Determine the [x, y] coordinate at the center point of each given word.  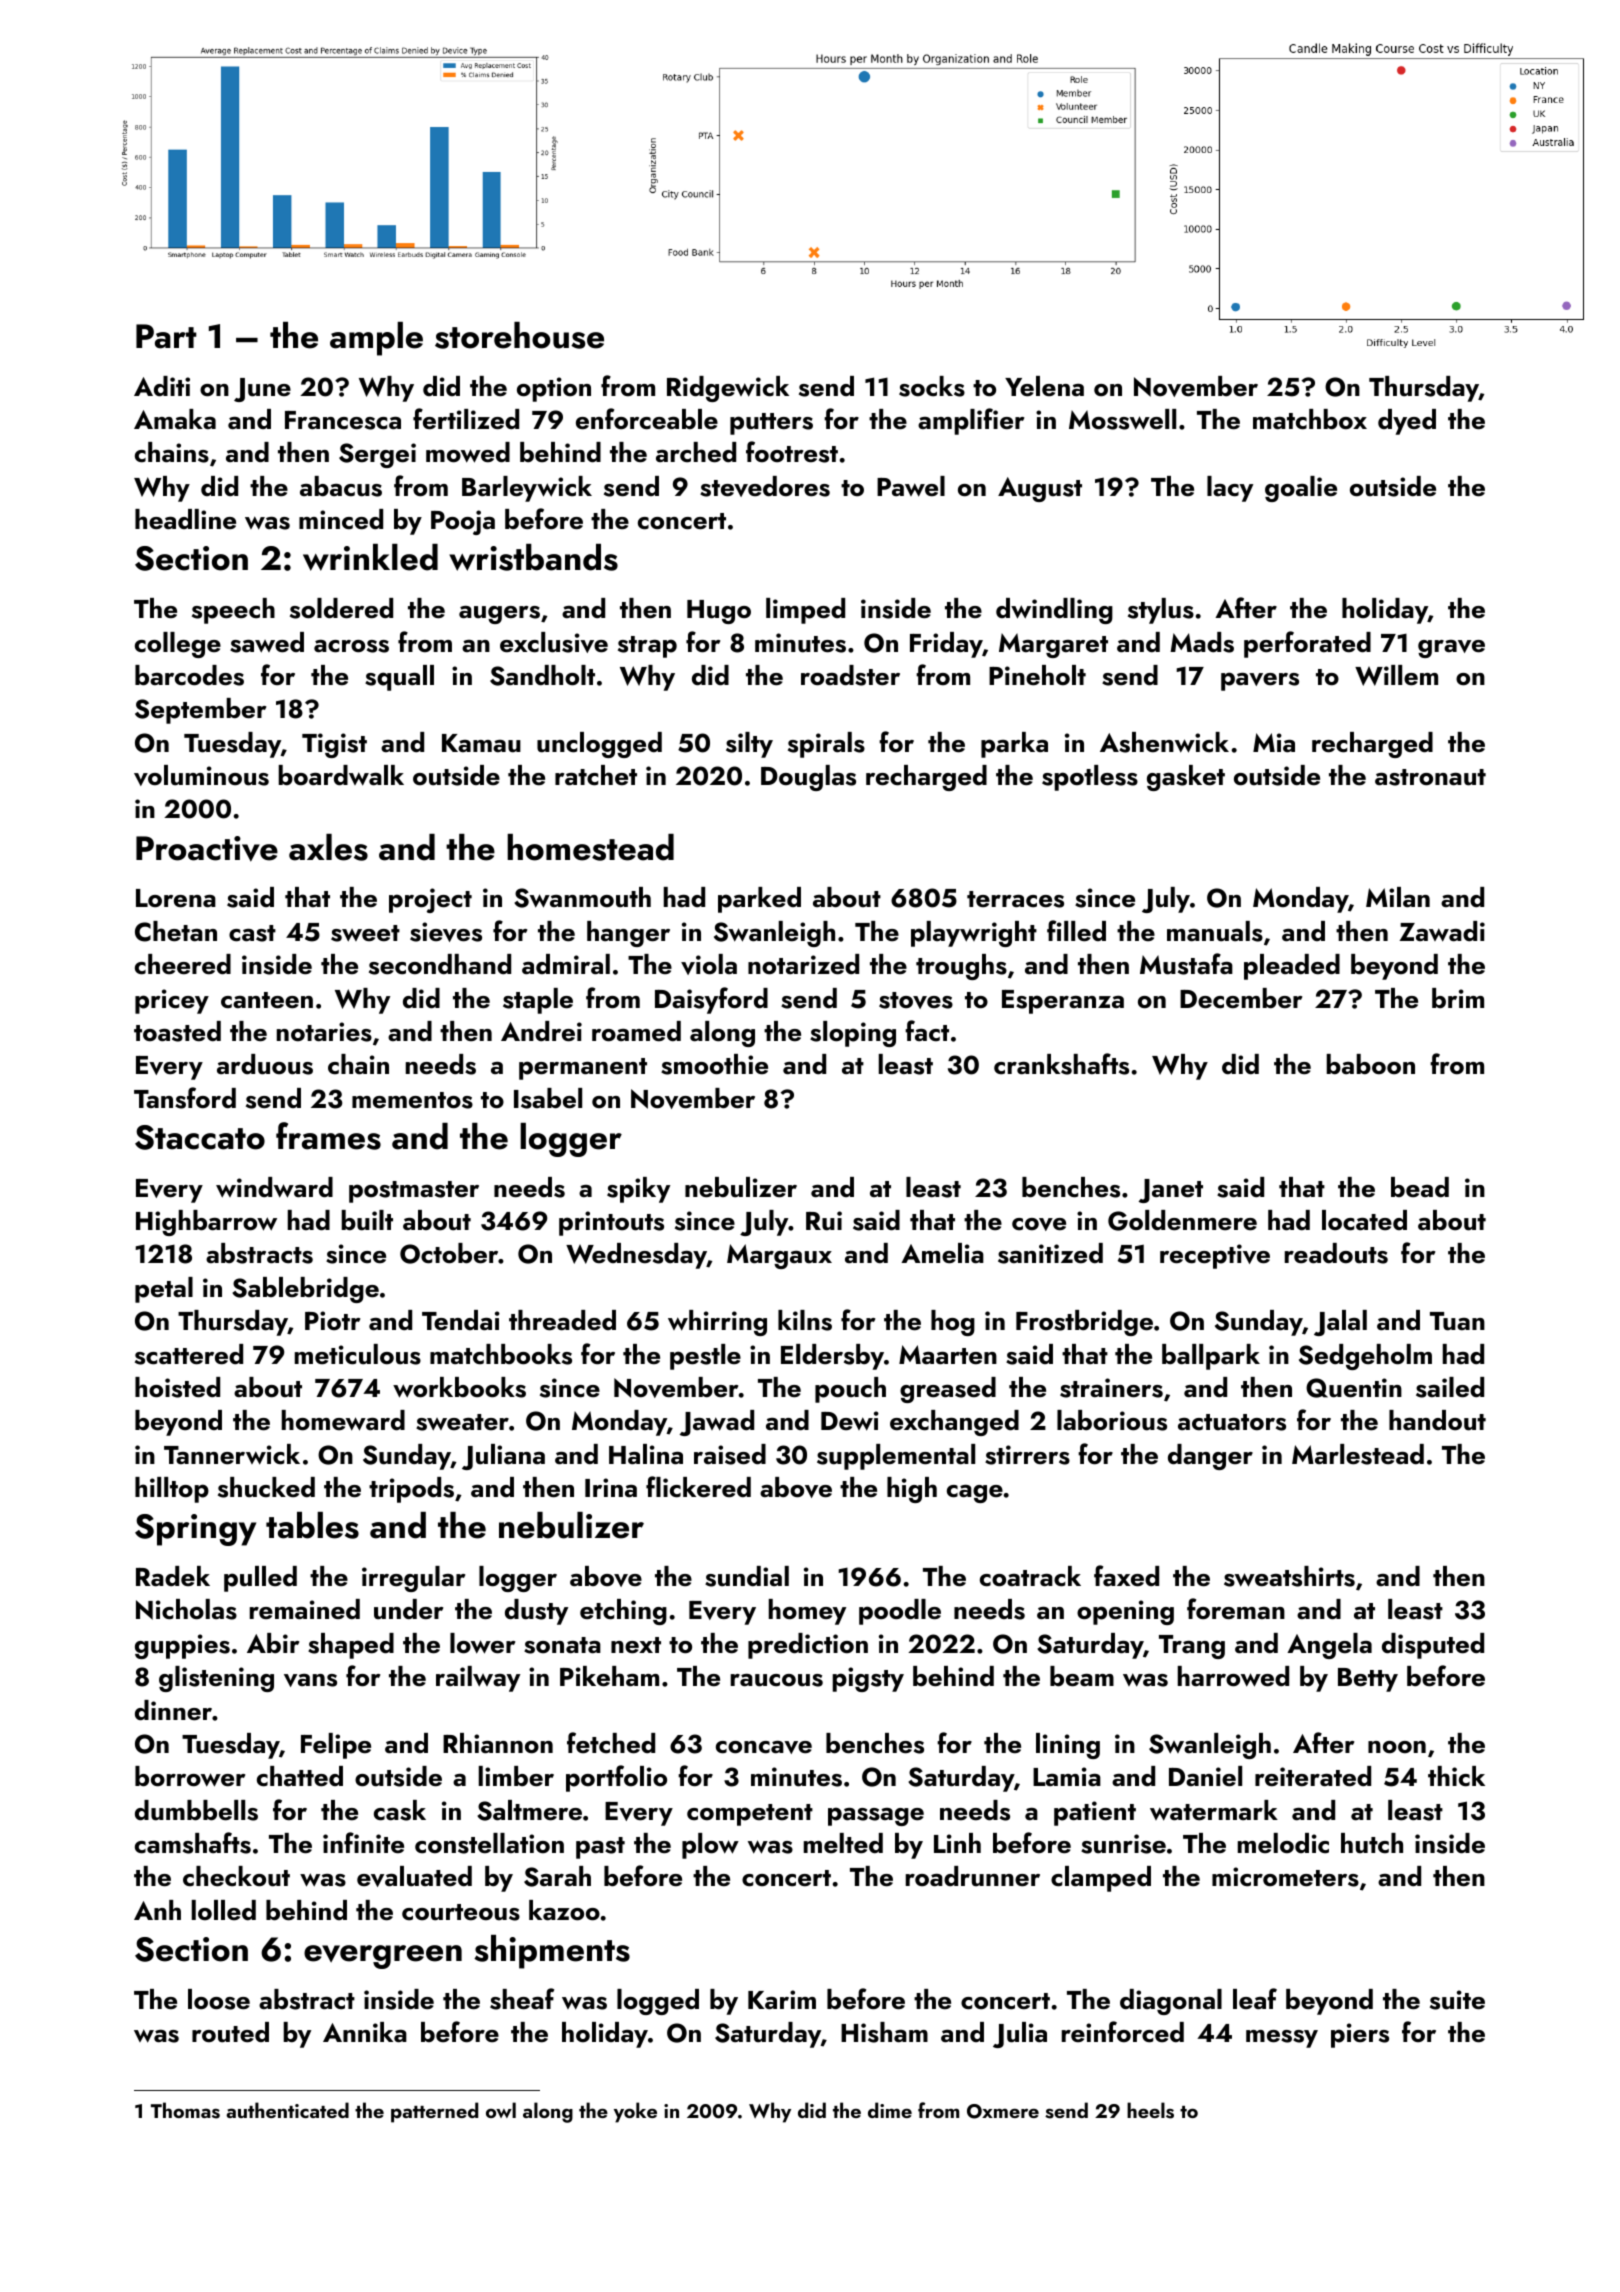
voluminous [201, 775]
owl [501, 2110]
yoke [635, 2112]
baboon [1370, 1064]
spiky [638, 1190]
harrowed [1233, 1676]
